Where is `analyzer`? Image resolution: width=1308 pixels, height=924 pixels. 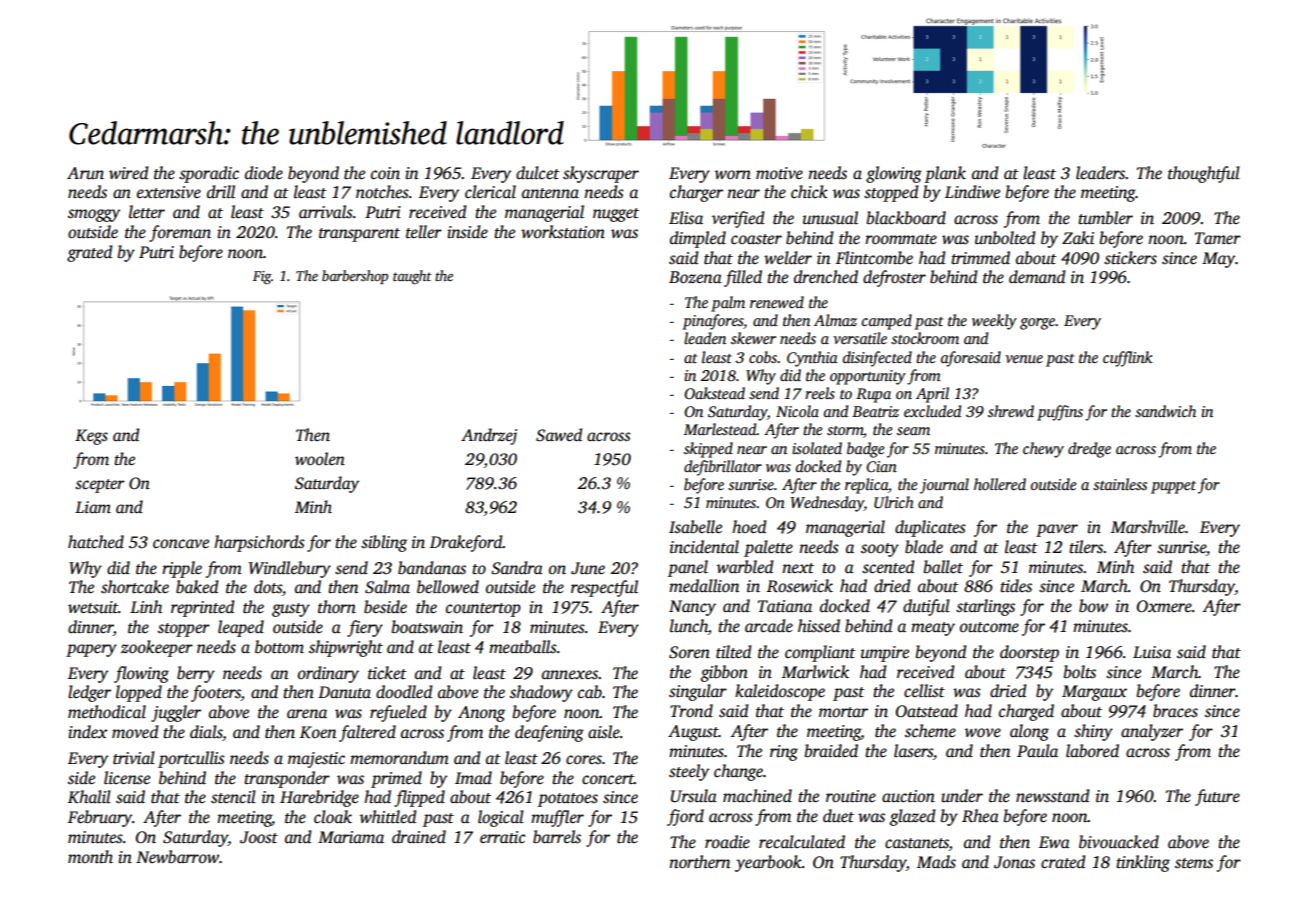
analyzer is located at coordinates (1152, 732).
